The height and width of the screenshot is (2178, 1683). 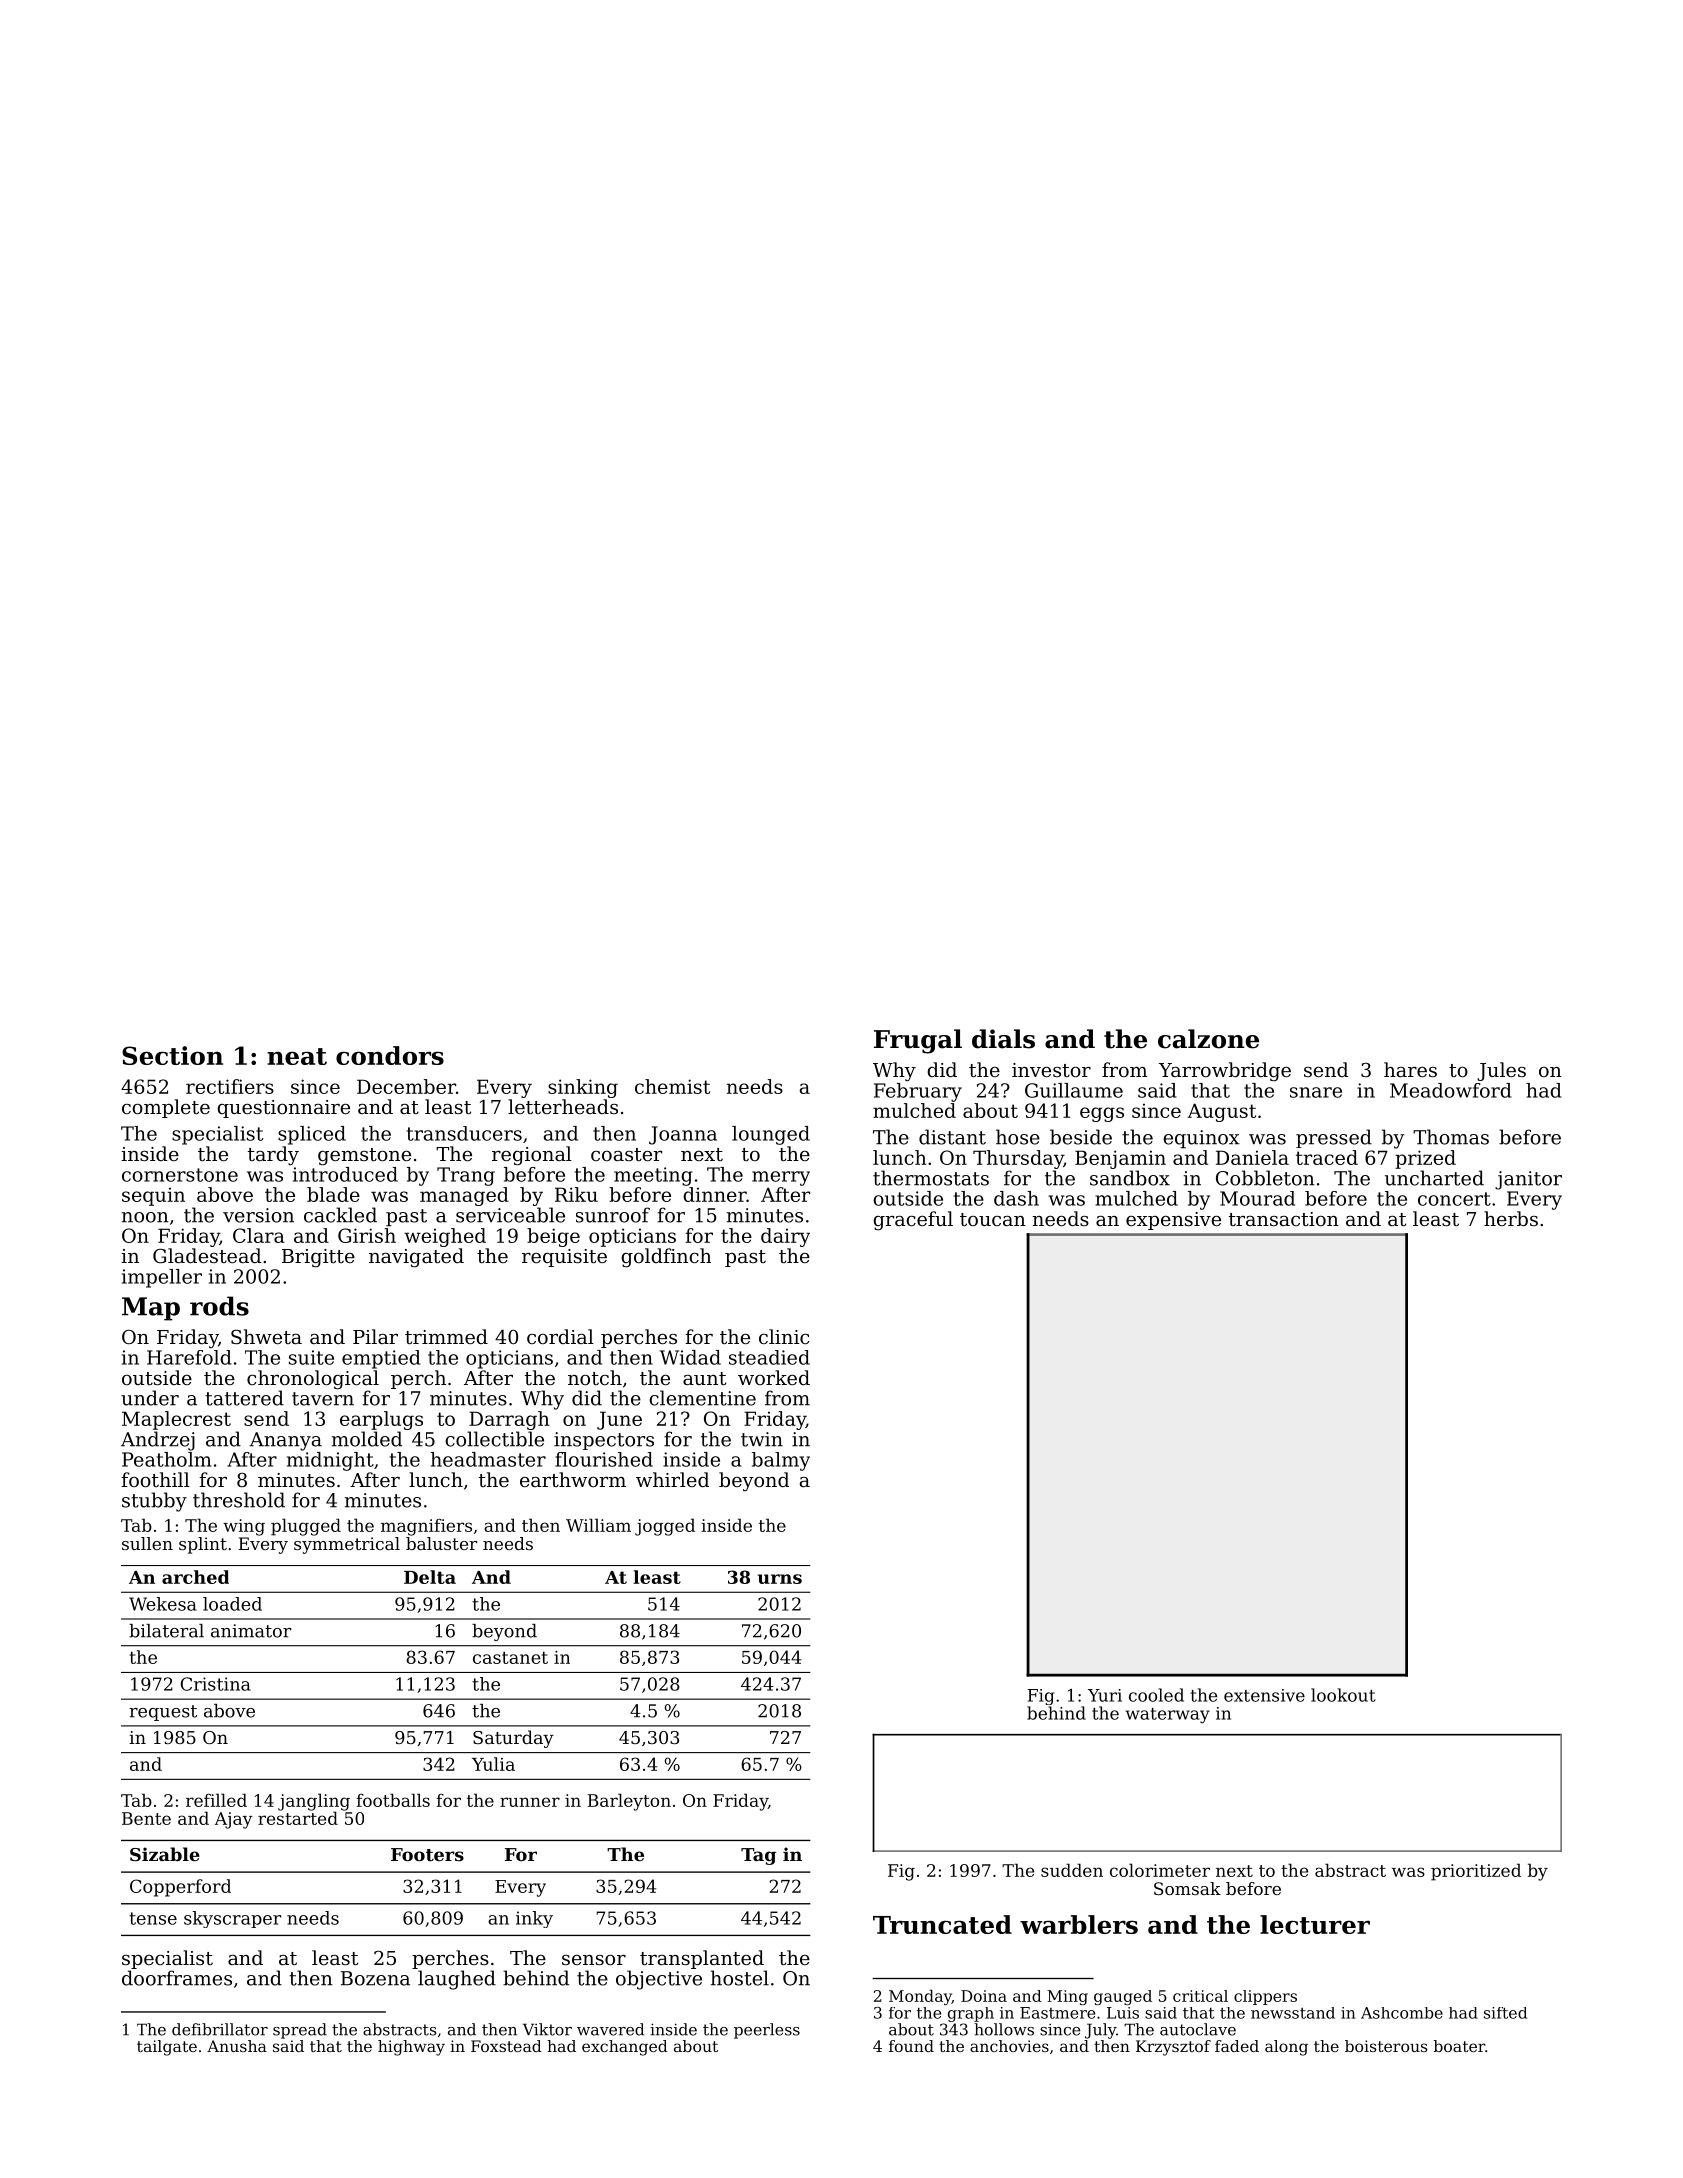 What do you see at coordinates (1343, 1695) in the screenshot?
I see `lookout` at bounding box center [1343, 1695].
